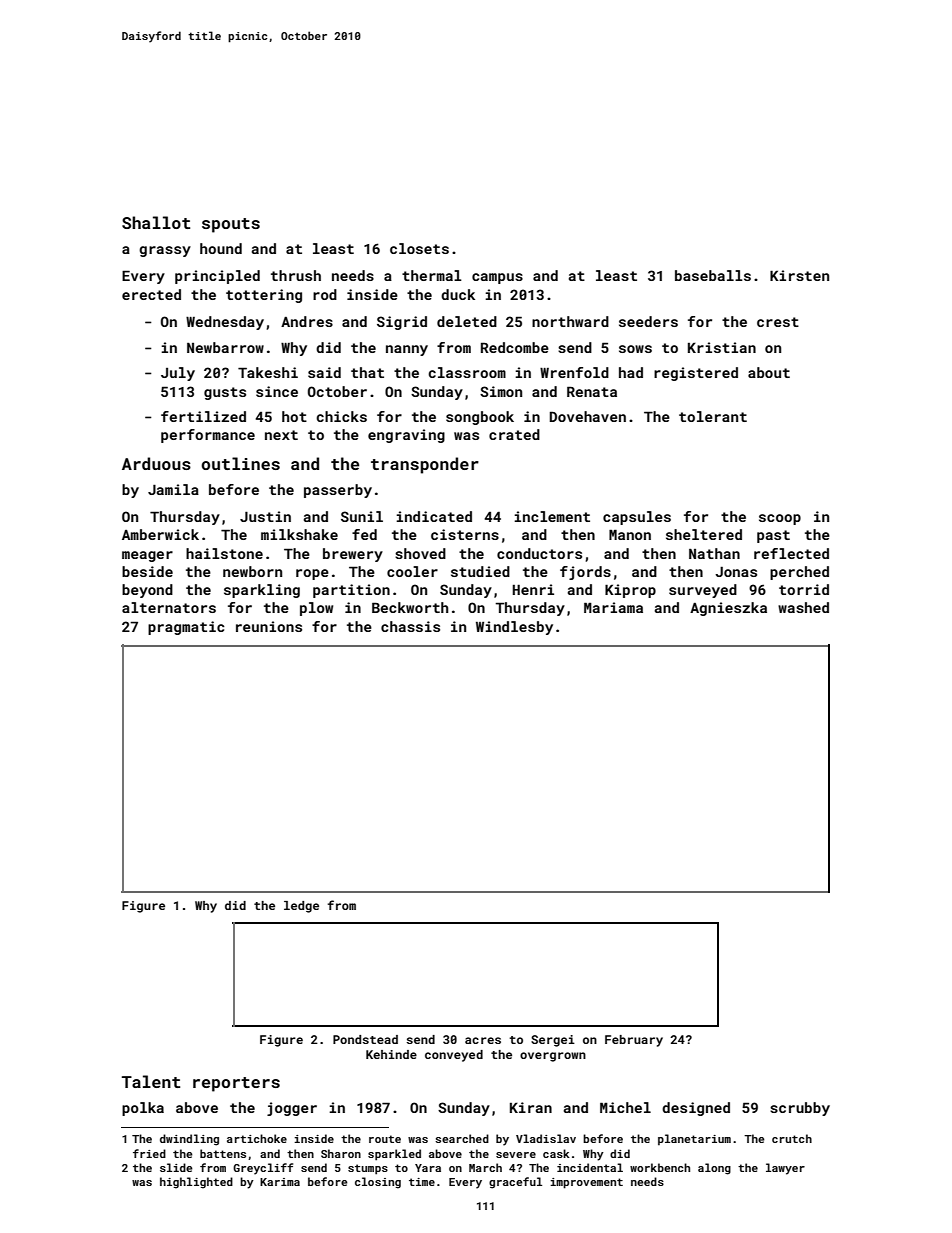 Image resolution: width=952 pixels, height=1233 pixels. What do you see at coordinates (410, 626) in the page?
I see `chassis` at bounding box center [410, 626].
